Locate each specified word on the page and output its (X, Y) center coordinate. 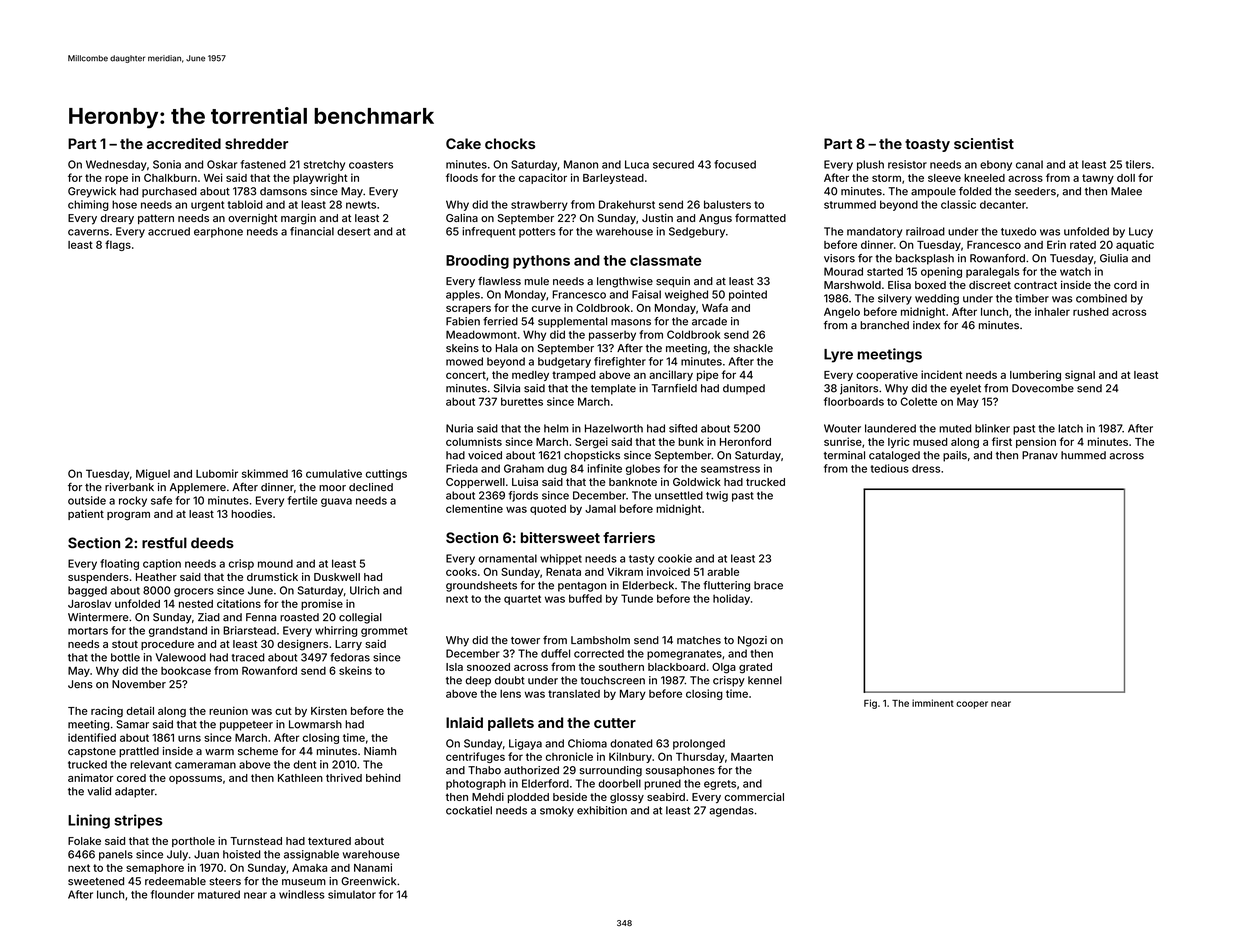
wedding (937, 299)
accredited (184, 143)
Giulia (1114, 258)
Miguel (153, 474)
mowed (464, 361)
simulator (352, 894)
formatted (760, 217)
